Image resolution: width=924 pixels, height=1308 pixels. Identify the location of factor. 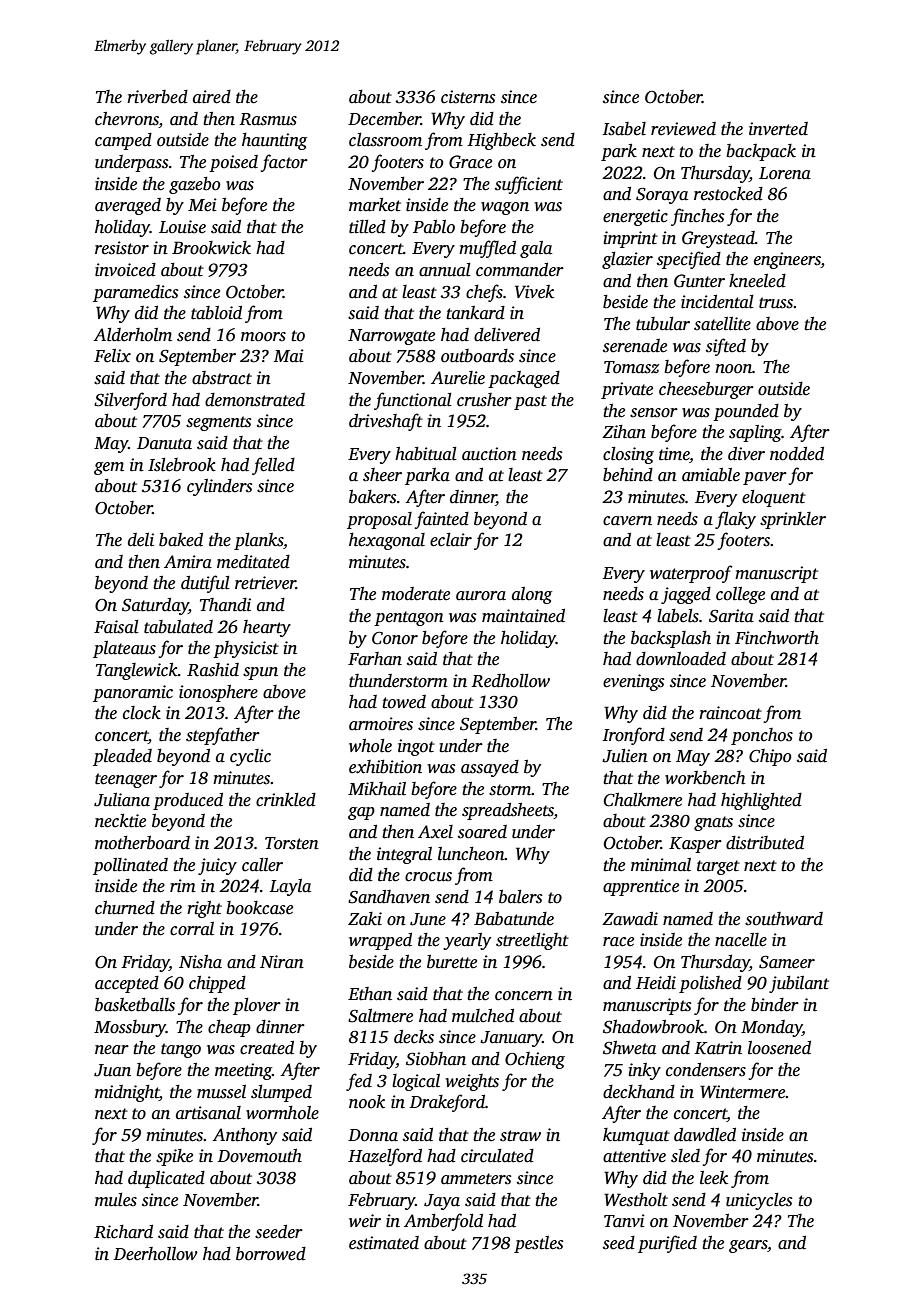
(284, 163).
